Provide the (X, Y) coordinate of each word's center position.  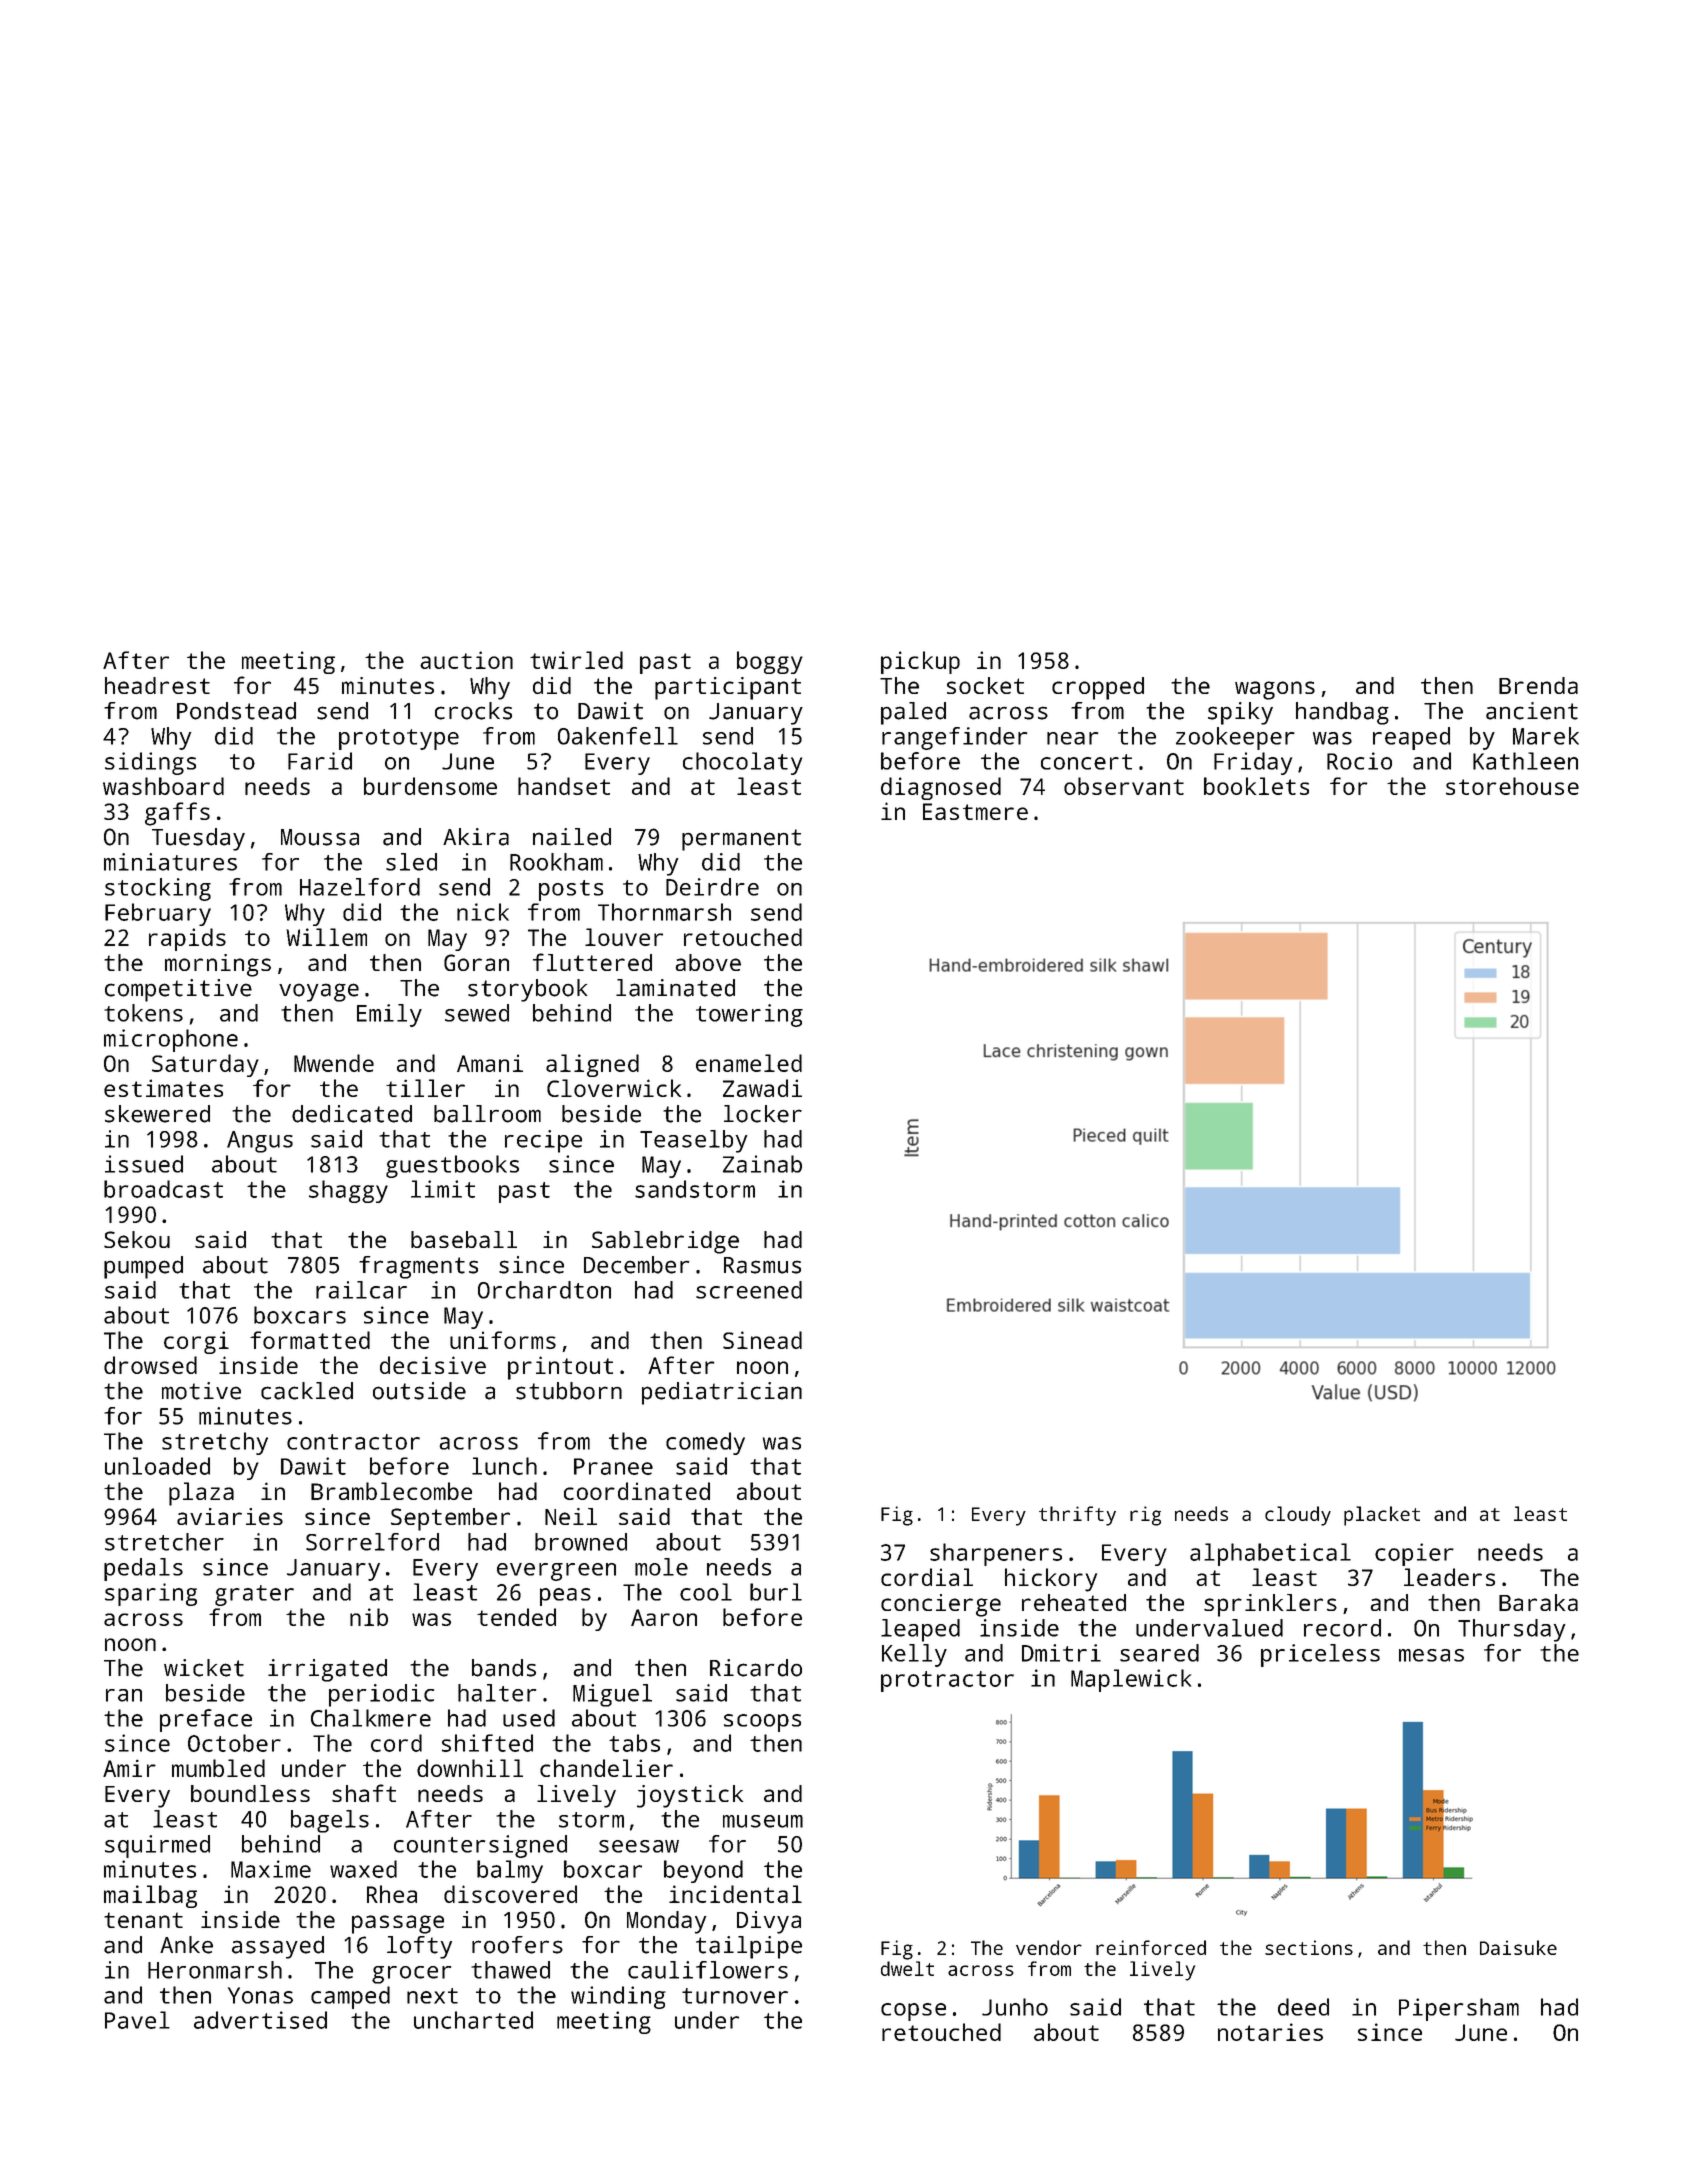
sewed (477, 1013)
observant (1124, 786)
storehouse (1512, 786)
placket (1382, 1516)
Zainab (762, 1164)
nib (369, 1617)
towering (749, 1015)
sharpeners (996, 1554)
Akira (476, 837)
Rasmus (762, 1265)
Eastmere (975, 811)
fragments (418, 1267)
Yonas (260, 1995)
